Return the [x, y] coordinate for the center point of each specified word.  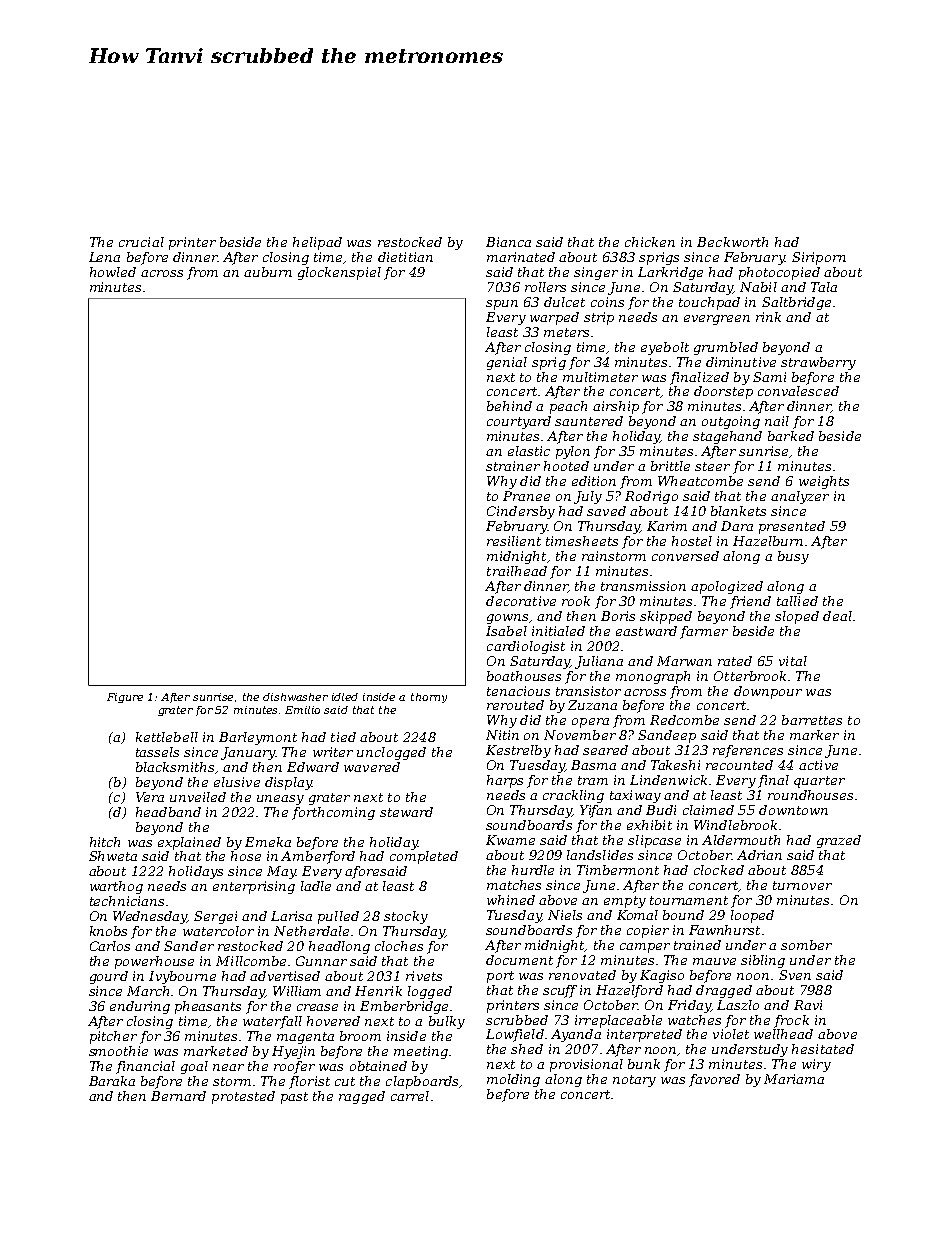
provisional [586, 1065]
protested [243, 1097]
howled [113, 272]
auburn [268, 272]
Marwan [684, 661]
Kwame [510, 840]
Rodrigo [651, 497]
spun [502, 305]
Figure [125, 698]
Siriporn [819, 258]
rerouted [515, 705]
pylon [573, 452]
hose [246, 856]
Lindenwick [668, 780]
